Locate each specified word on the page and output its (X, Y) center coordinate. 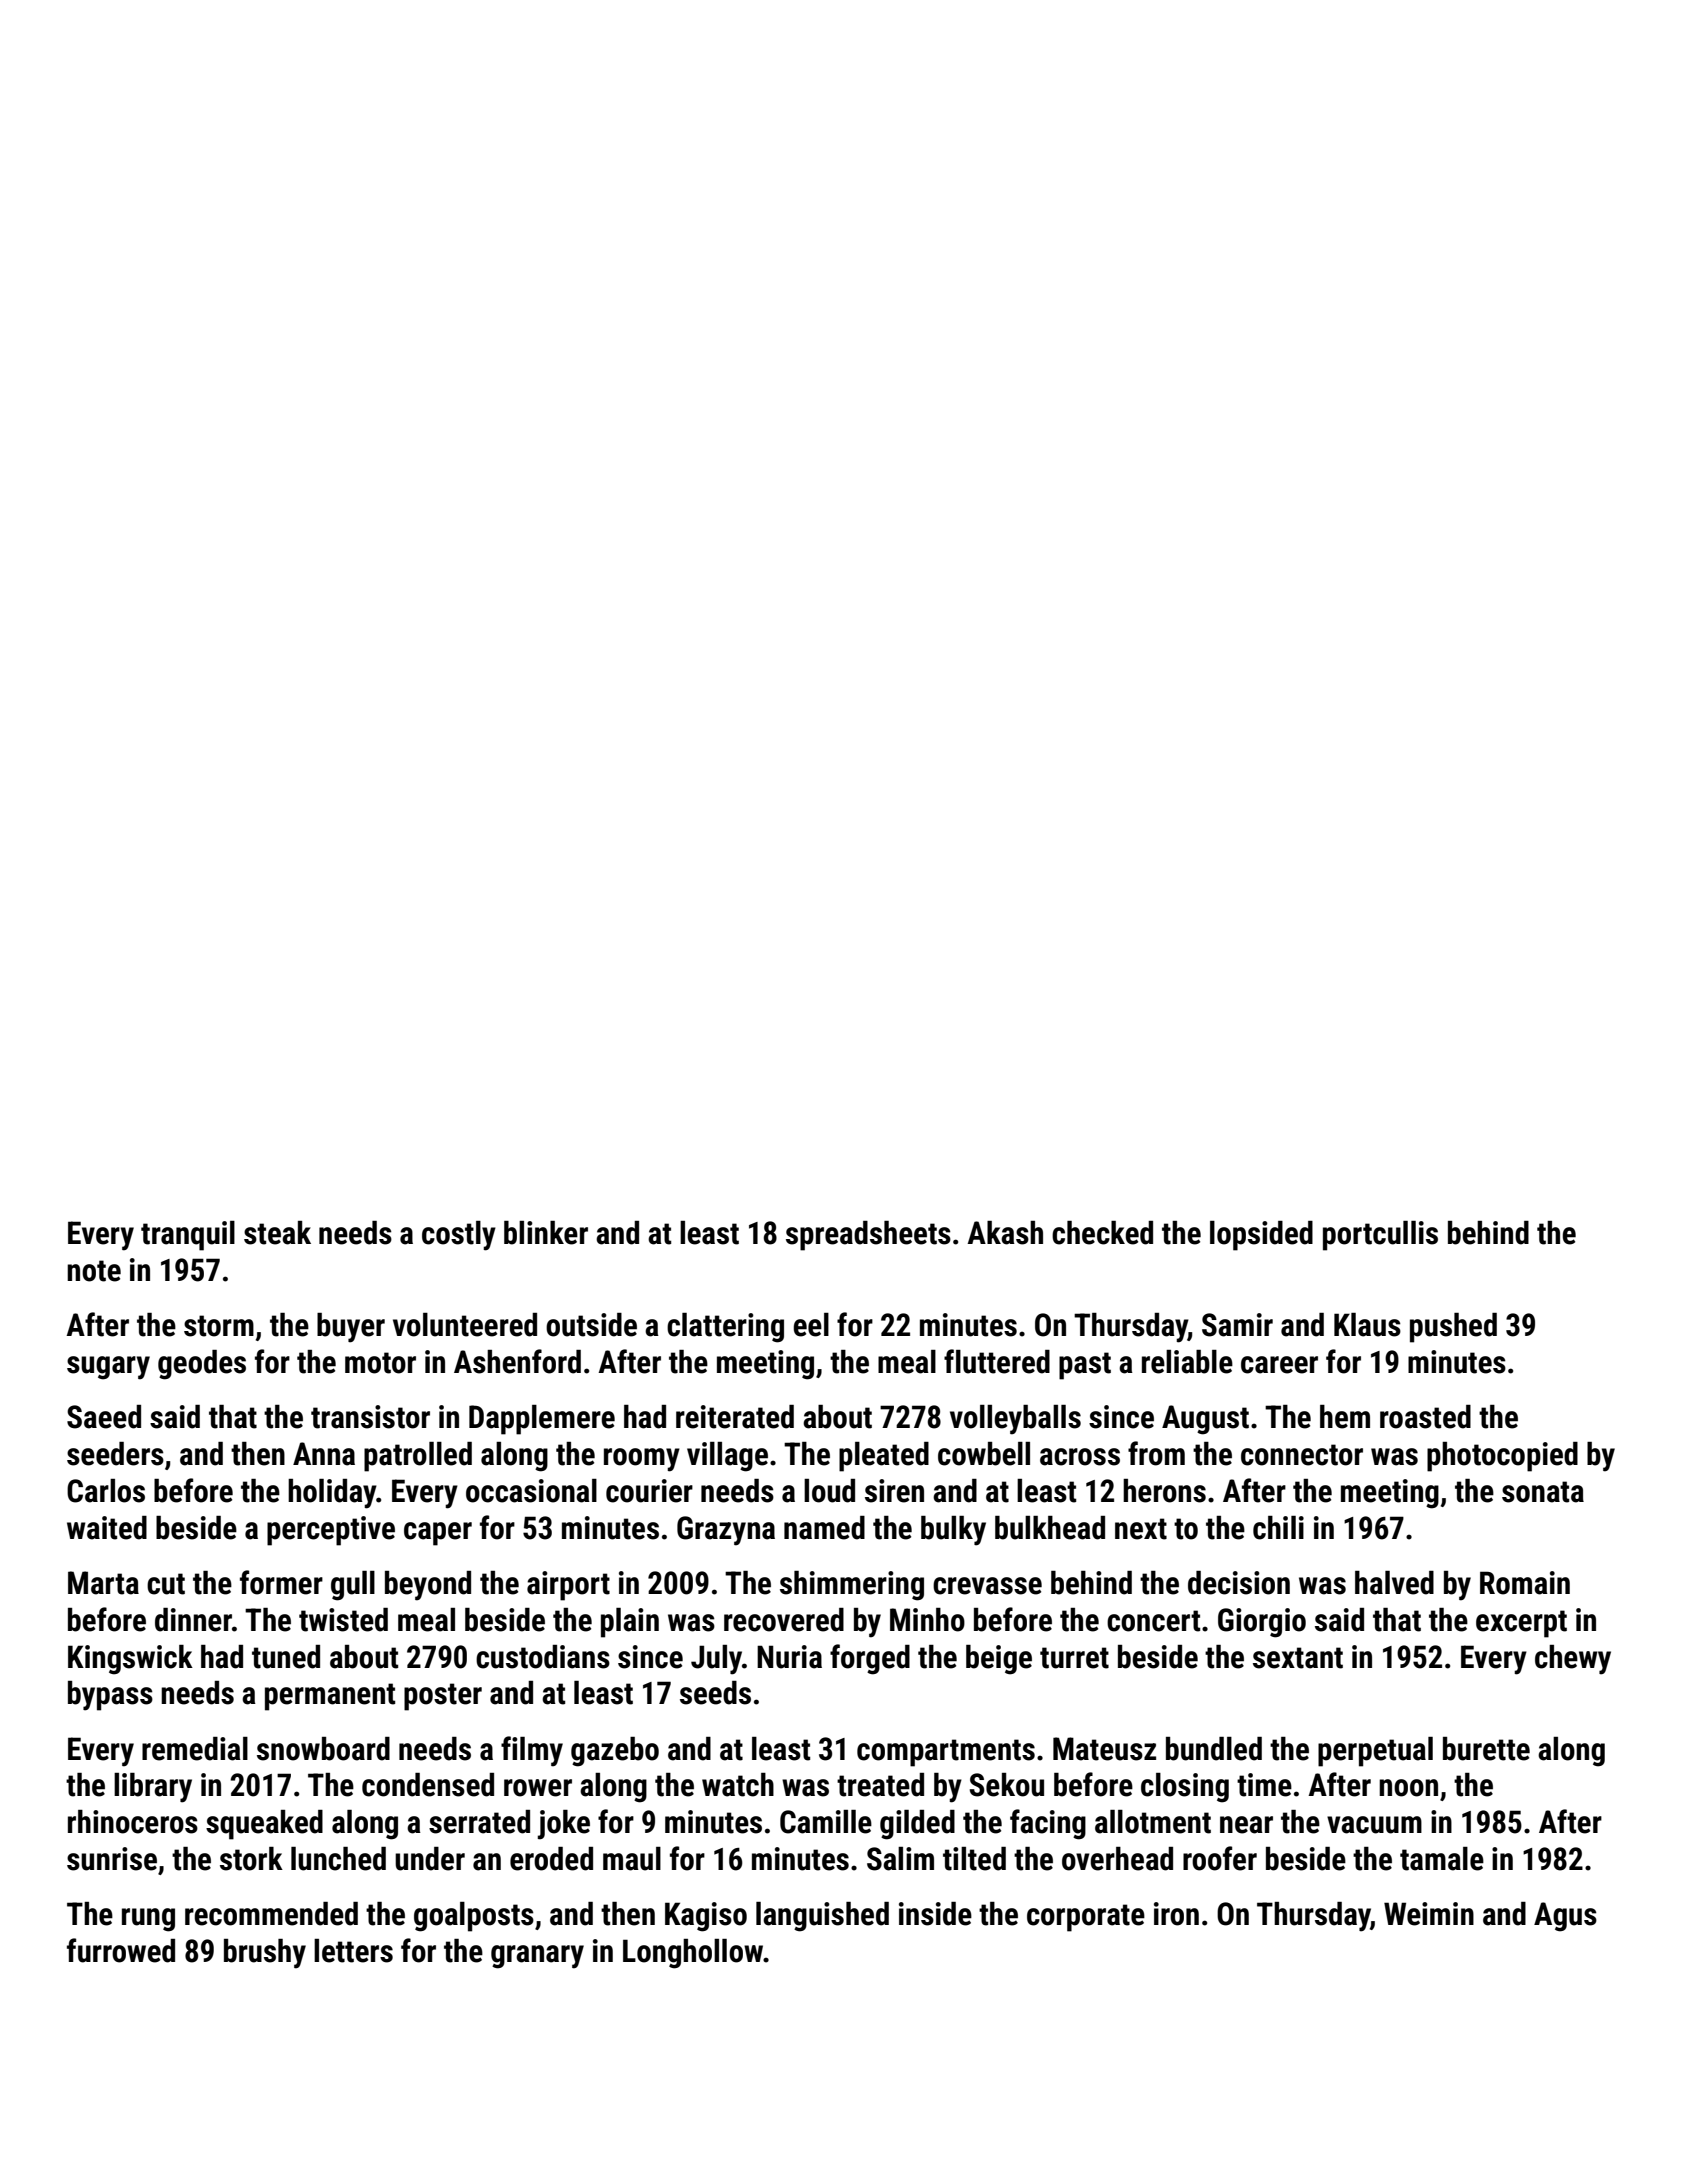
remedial (195, 1749)
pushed (1453, 1328)
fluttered (997, 1361)
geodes (202, 1365)
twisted (343, 1620)
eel (811, 1325)
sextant (1298, 1658)
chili (1278, 1528)
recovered (784, 1620)
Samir (1237, 1325)
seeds (715, 1693)
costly (459, 1236)
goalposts (474, 1917)
